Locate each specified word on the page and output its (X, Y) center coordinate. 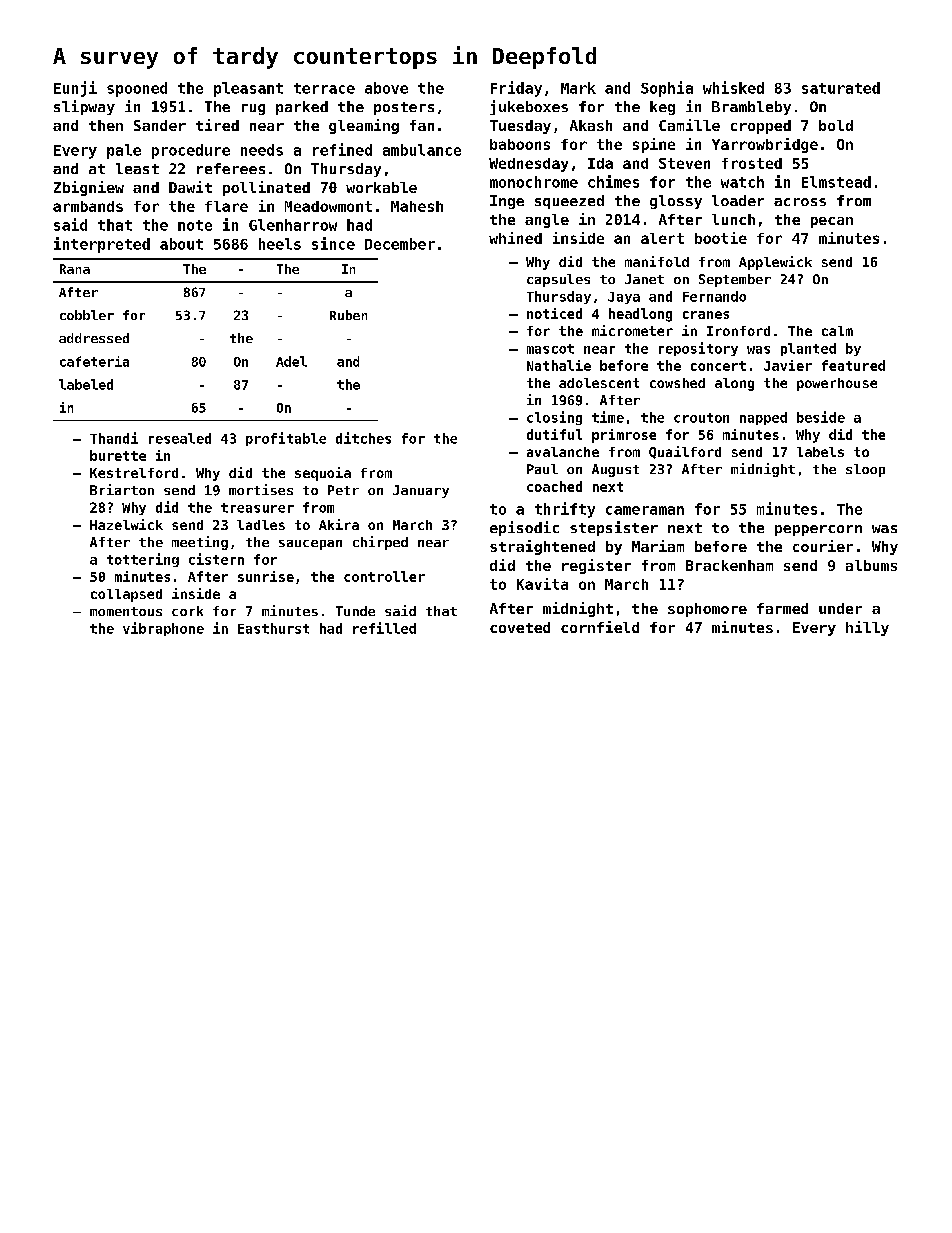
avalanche (563, 452)
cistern (216, 559)
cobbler (87, 315)
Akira (339, 524)
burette (118, 455)
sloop (865, 470)
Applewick (775, 263)
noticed (554, 313)
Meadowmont (328, 206)
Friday (516, 89)
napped (763, 418)
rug (253, 109)
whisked (733, 87)
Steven (684, 163)
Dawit (190, 187)
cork (187, 611)
